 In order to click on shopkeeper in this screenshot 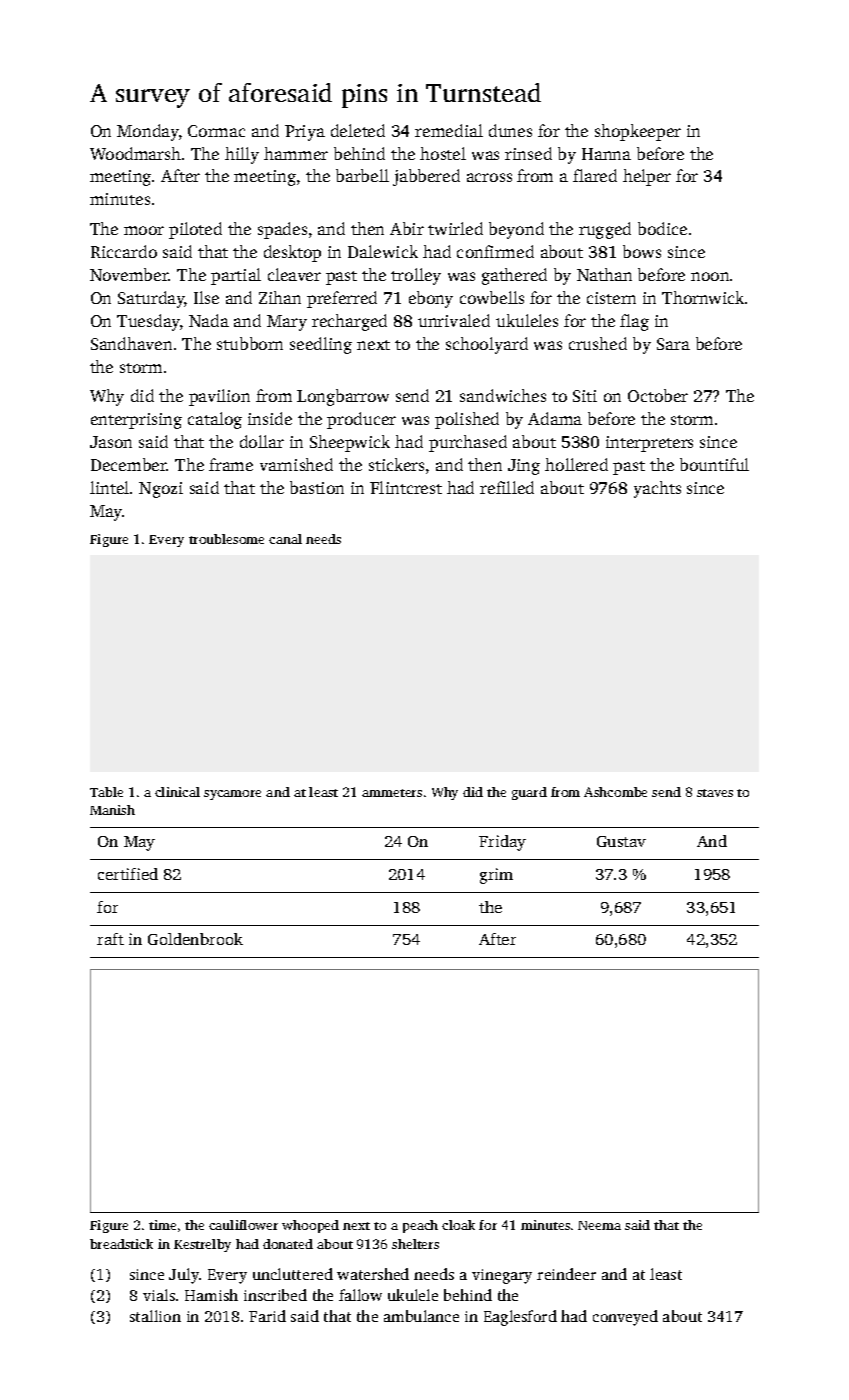, I will do `click(638, 132)`.
